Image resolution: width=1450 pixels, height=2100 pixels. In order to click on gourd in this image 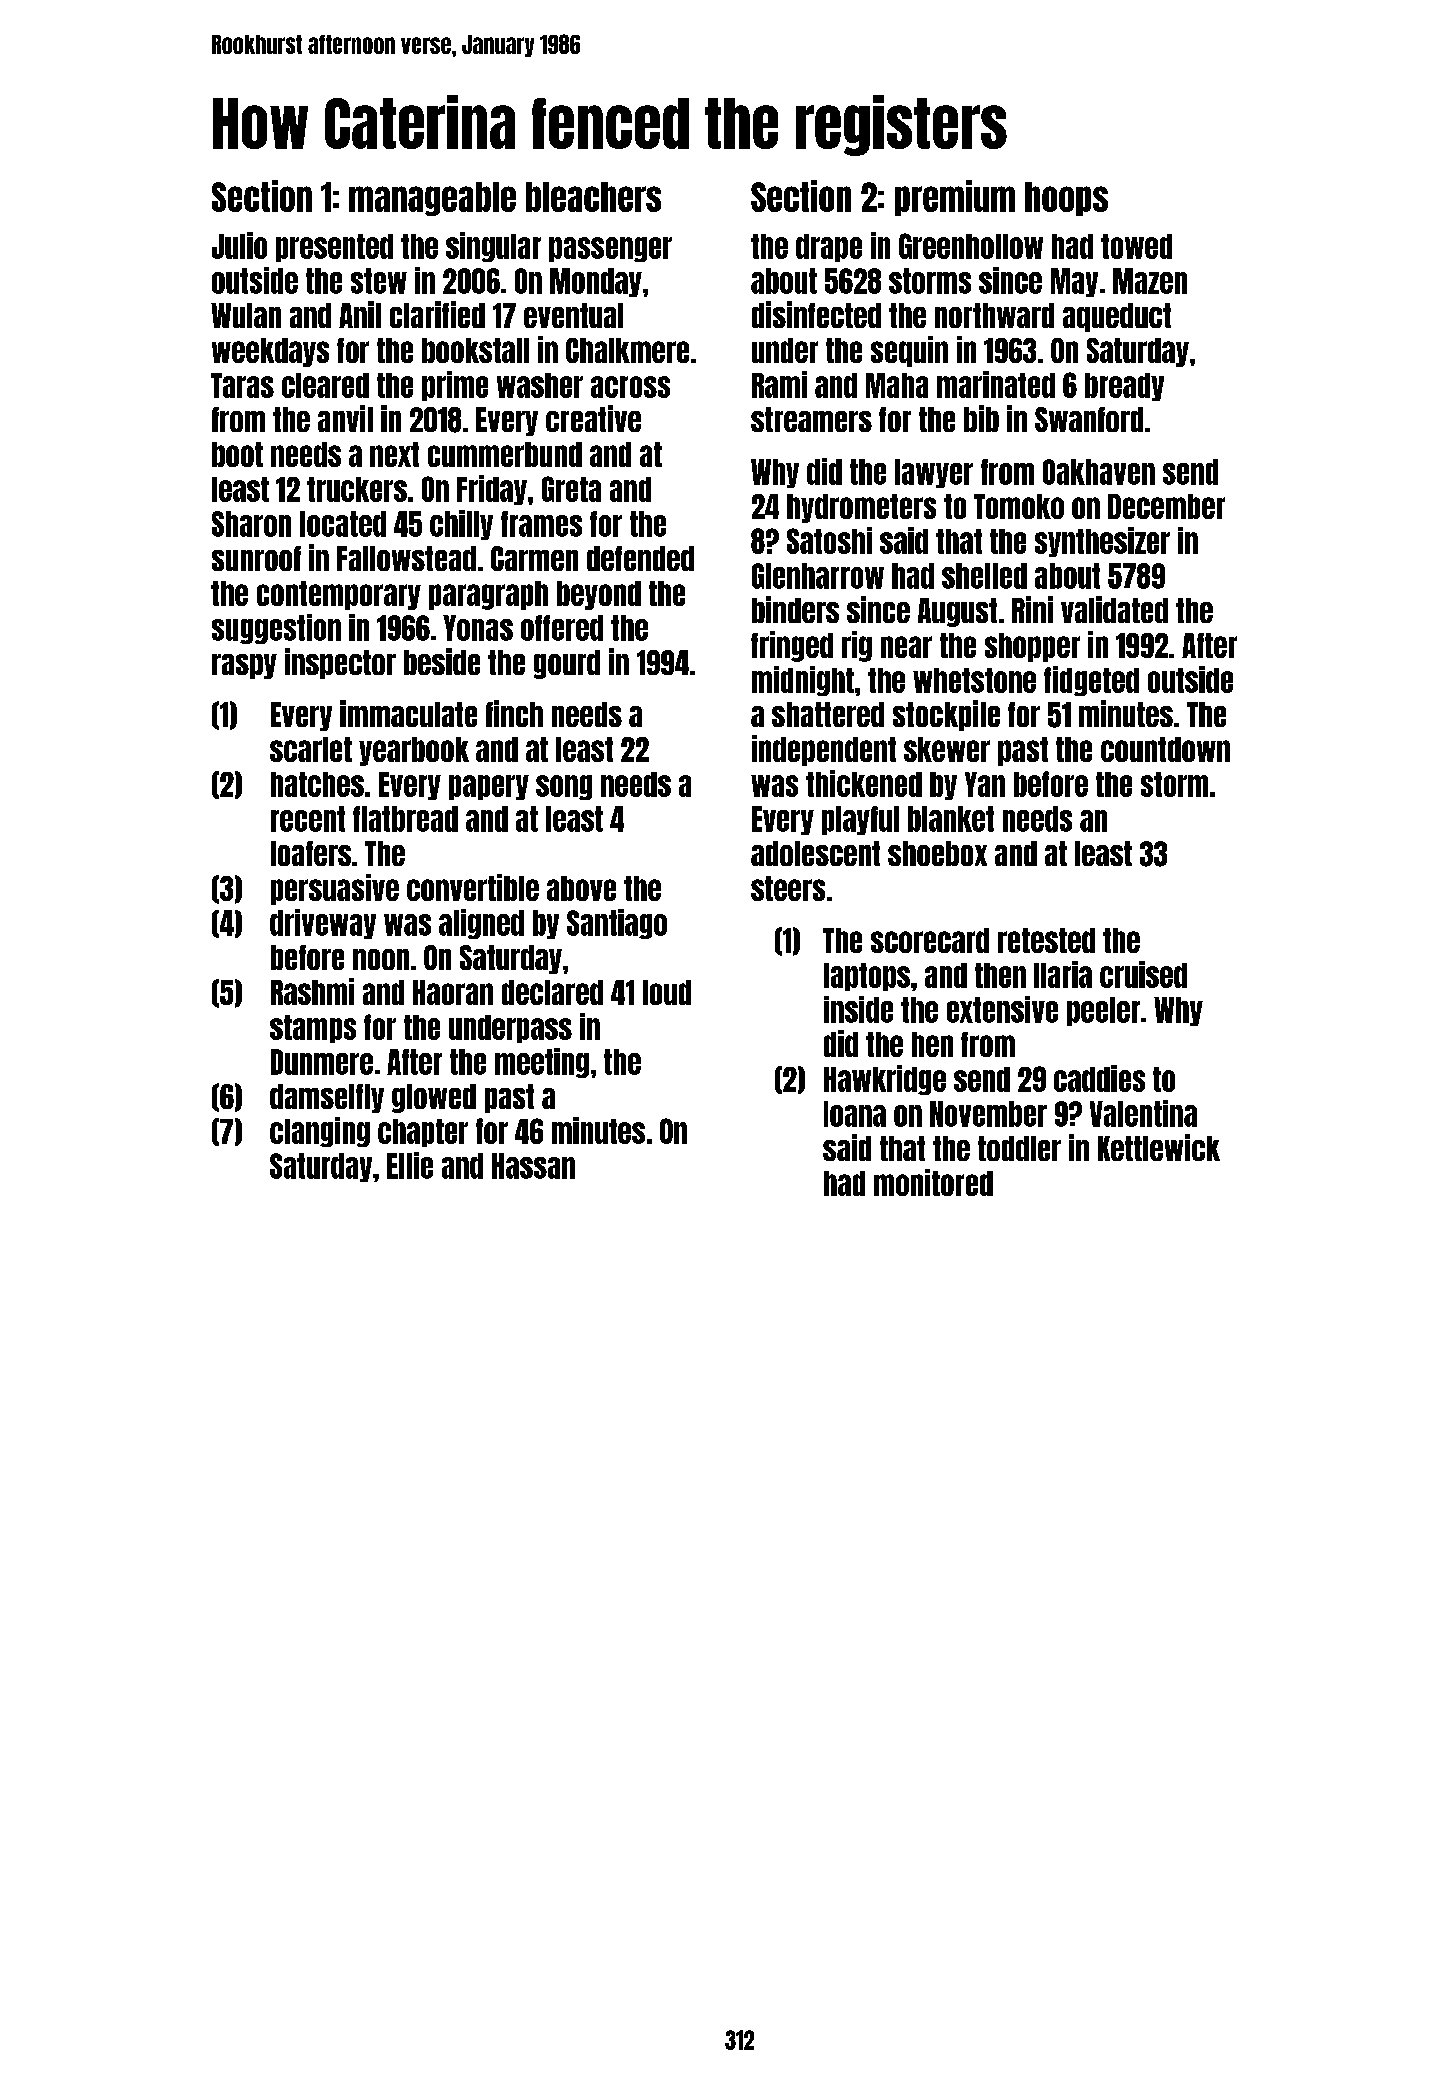, I will do `click(567, 664)`.
